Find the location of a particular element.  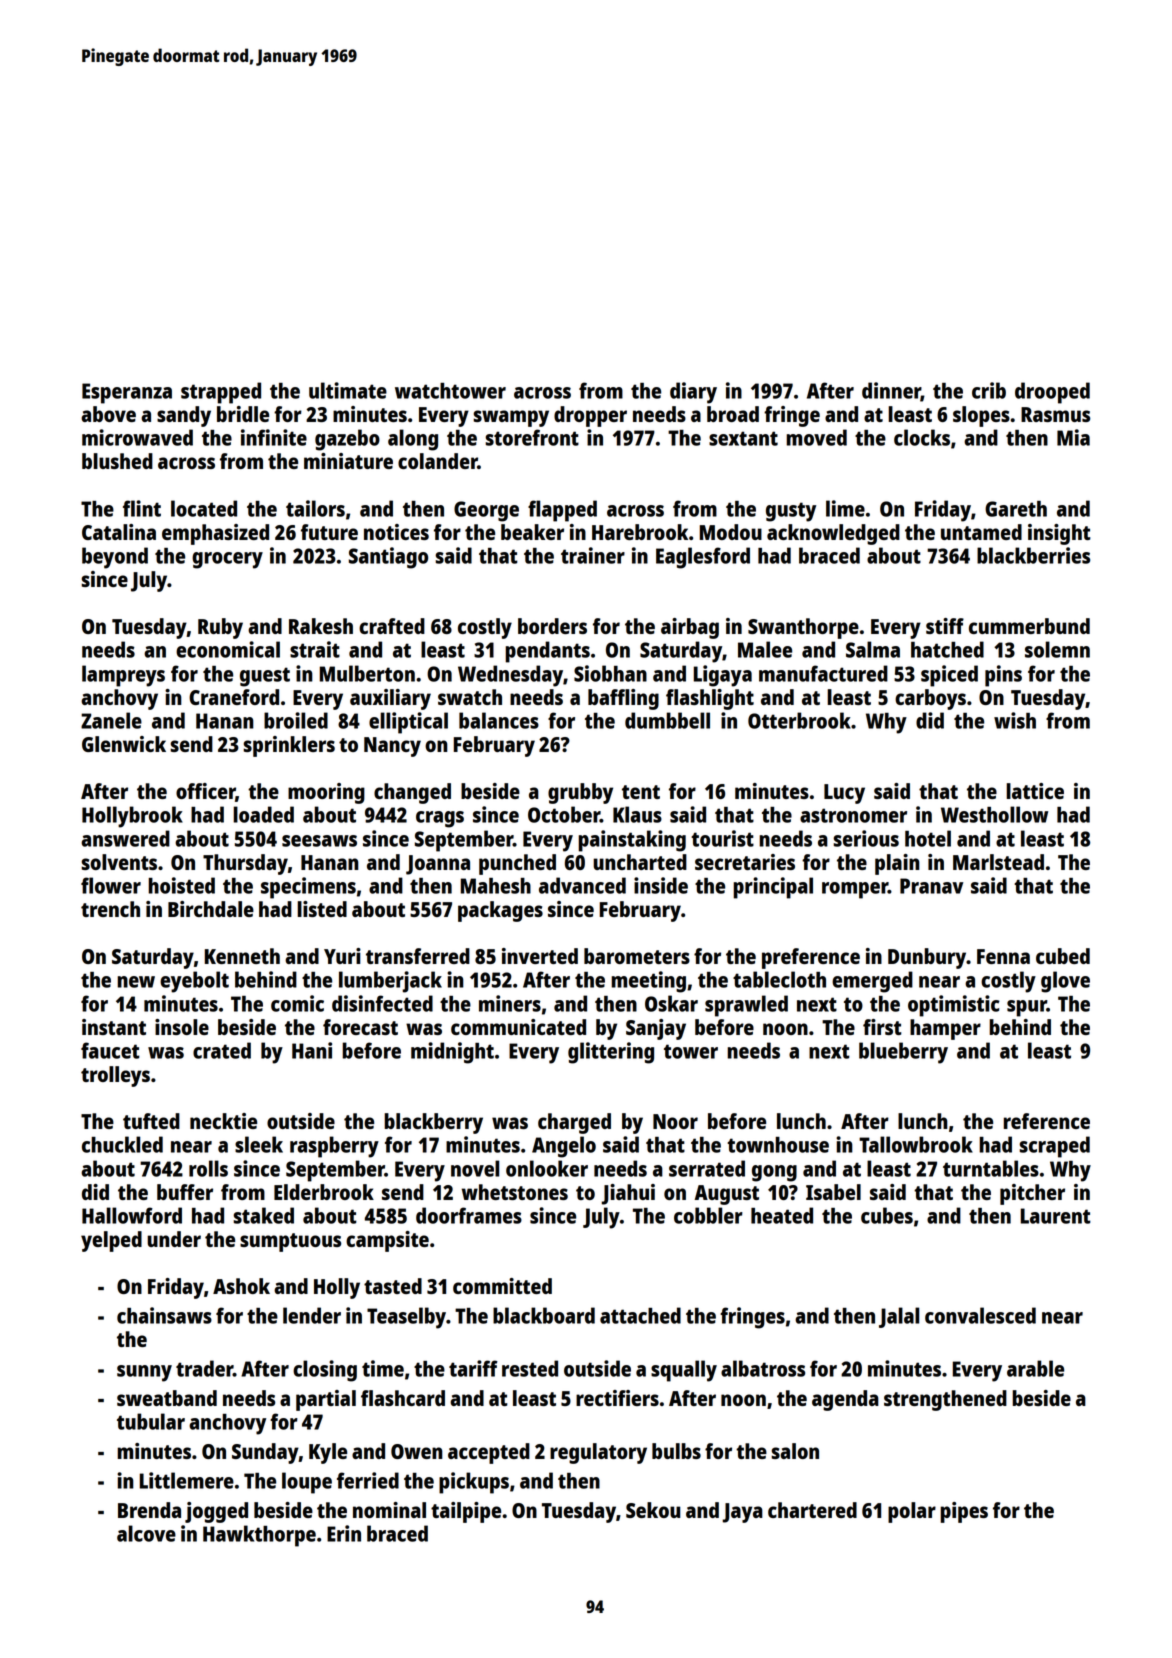

Tallowbrook is located at coordinates (916, 1144).
